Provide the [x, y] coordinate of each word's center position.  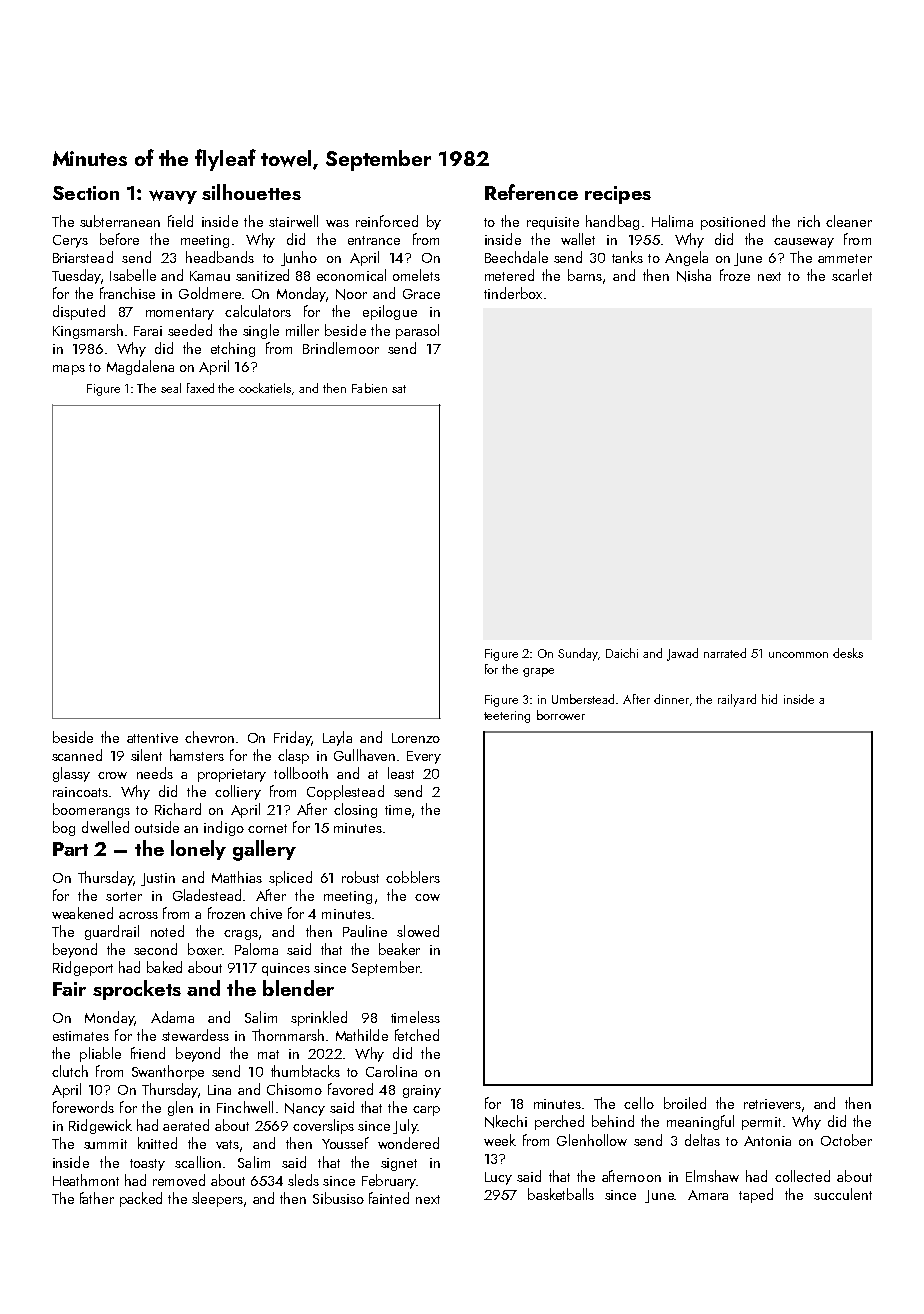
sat [399, 389]
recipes [618, 195]
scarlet [852, 275]
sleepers [217, 1199]
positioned [733, 222]
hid [769, 699]
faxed [200, 388]
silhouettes [251, 192]
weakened [82, 913]
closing [355, 810]
